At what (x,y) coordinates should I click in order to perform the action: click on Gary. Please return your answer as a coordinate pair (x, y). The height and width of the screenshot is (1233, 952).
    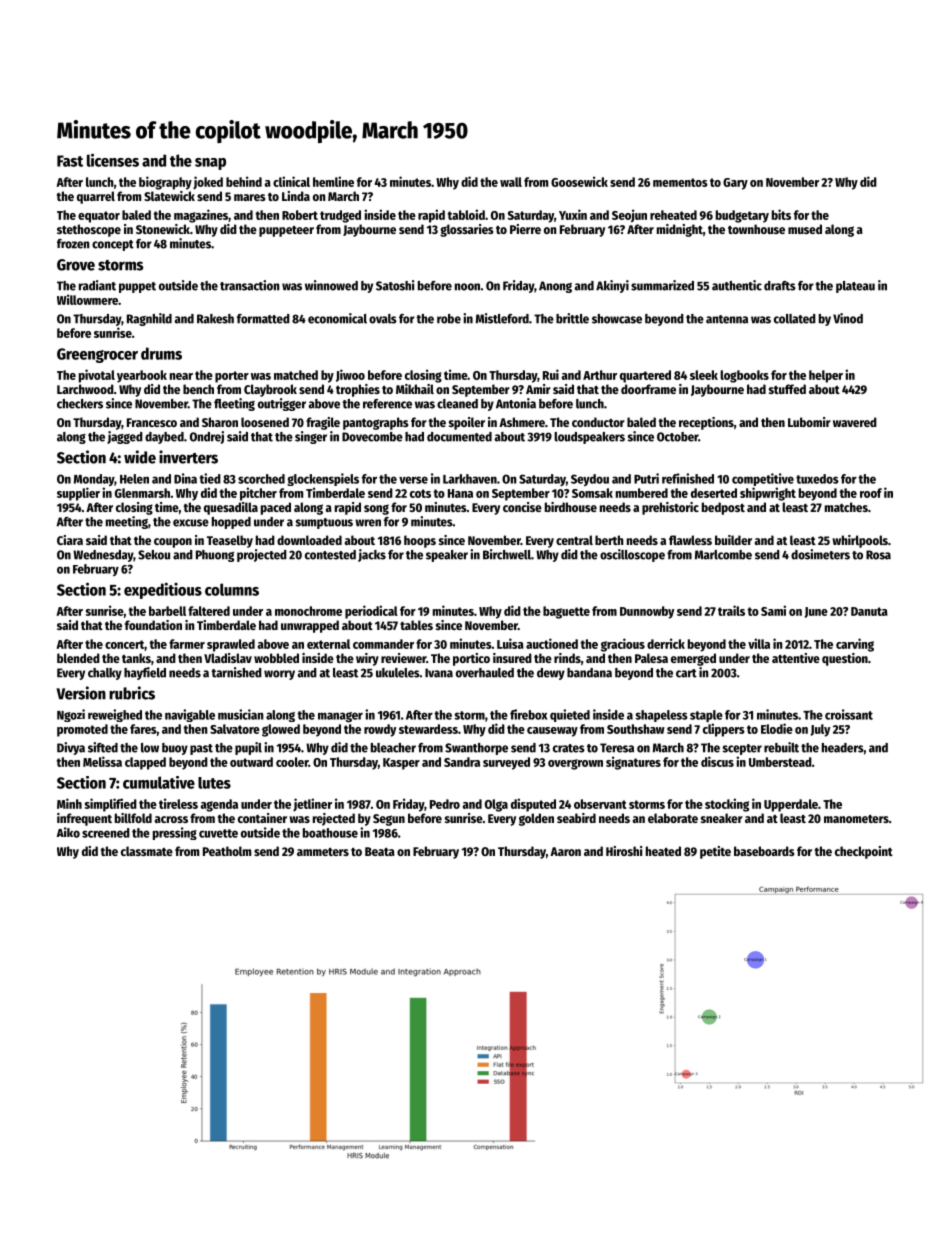
    Looking at the image, I should click on (735, 184).
